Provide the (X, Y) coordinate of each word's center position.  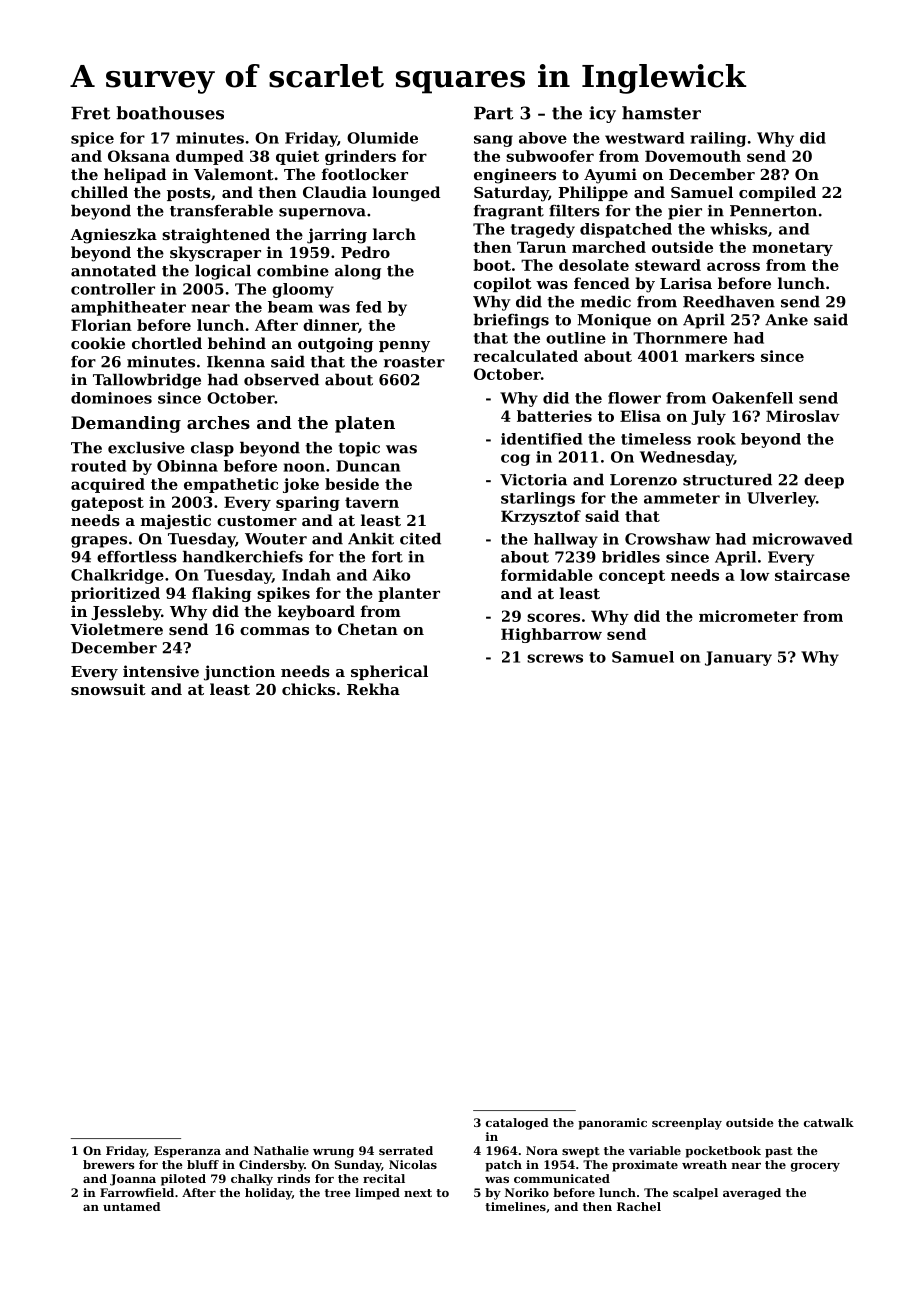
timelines (515, 1206)
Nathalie (281, 1150)
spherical (389, 672)
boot (492, 265)
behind (237, 343)
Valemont (234, 174)
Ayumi (610, 176)
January (738, 658)
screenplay (687, 1124)
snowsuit (108, 689)
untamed (132, 1206)
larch (394, 234)
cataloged (517, 1124)
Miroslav (803, 416)
